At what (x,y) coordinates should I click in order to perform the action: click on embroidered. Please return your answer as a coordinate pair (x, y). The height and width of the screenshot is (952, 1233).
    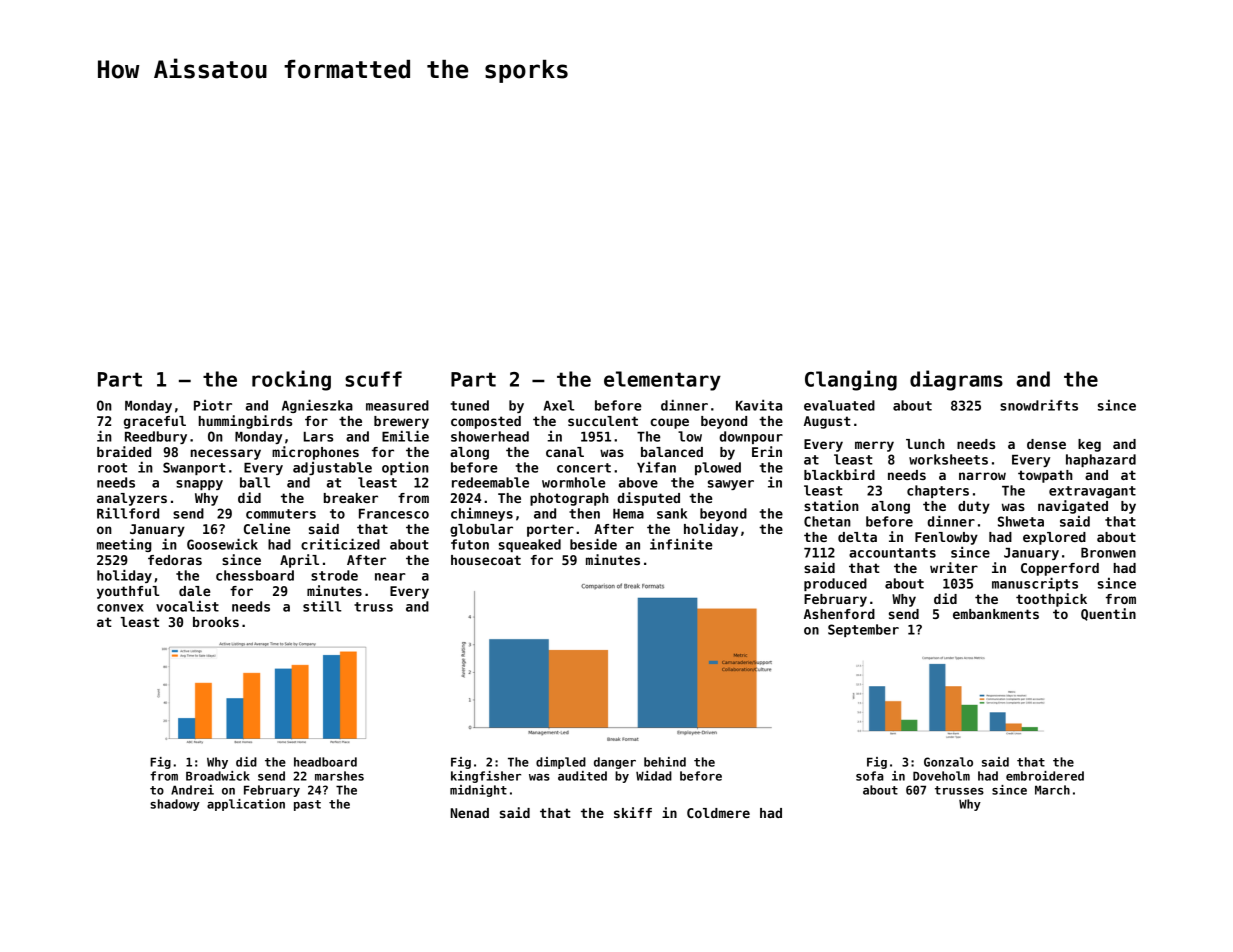
    Looking at the image, I should click on (1045, 776).
